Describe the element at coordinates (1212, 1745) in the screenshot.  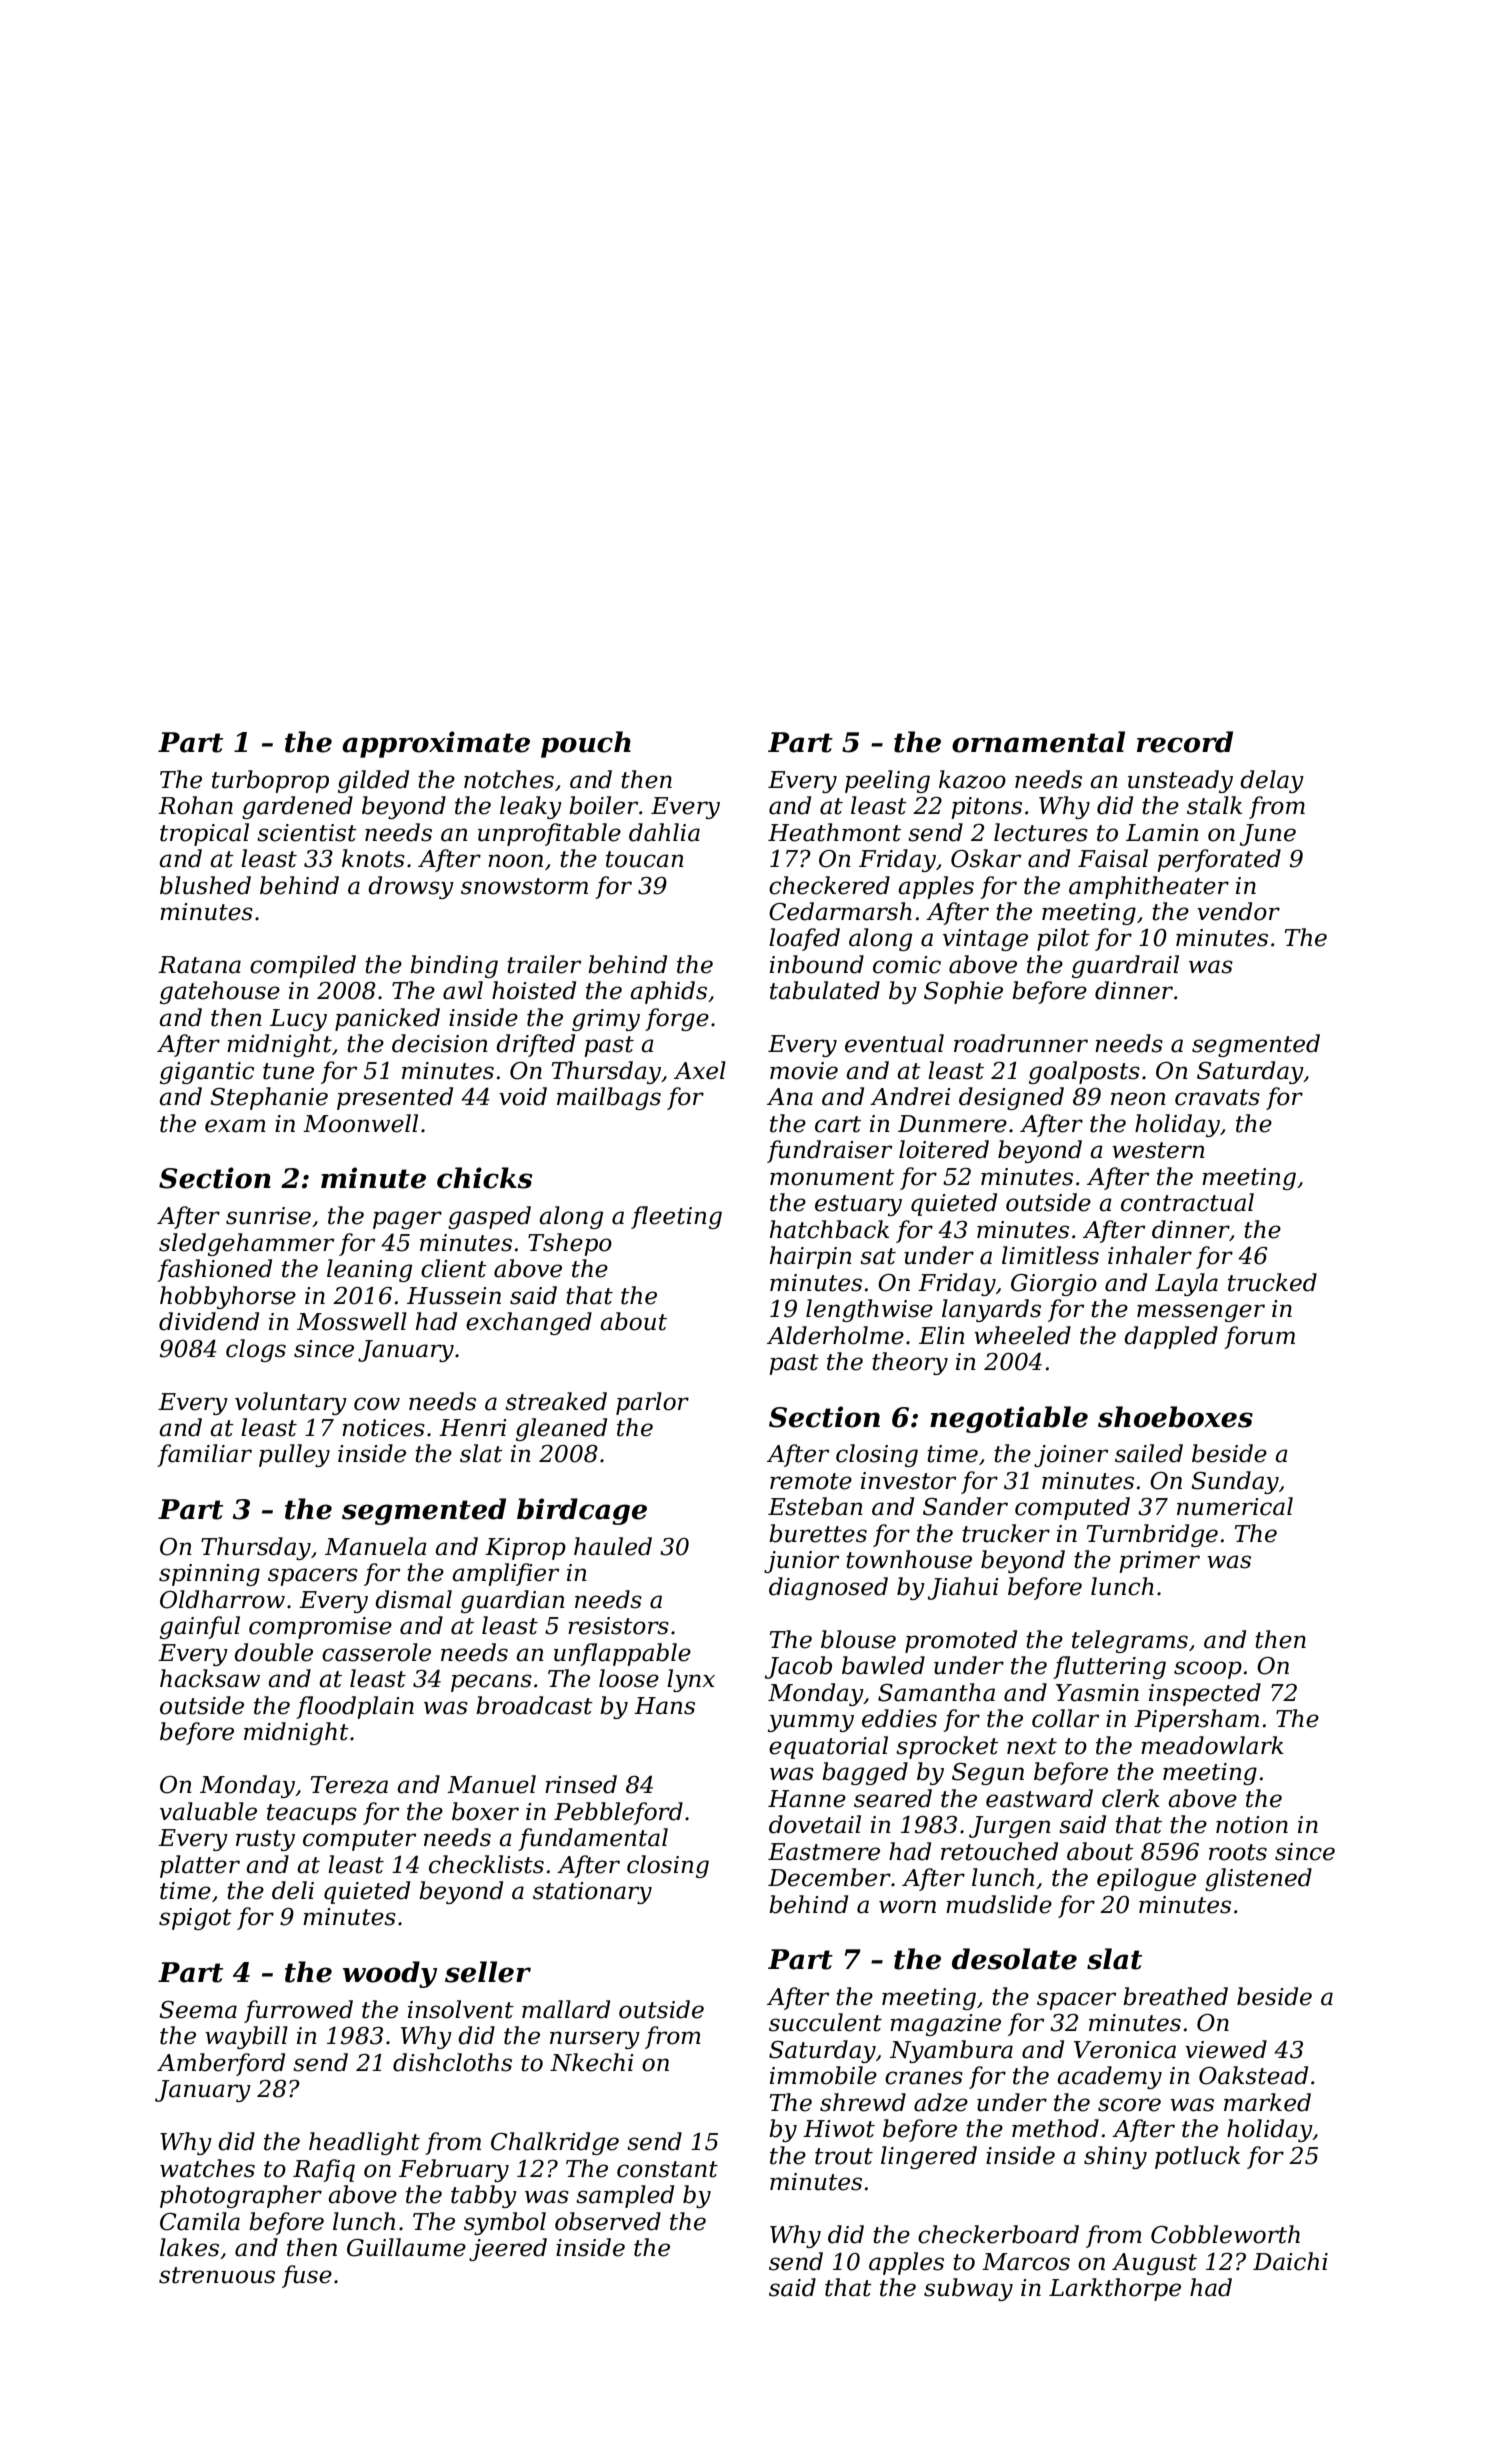
I see `meadowlark` at that location.
